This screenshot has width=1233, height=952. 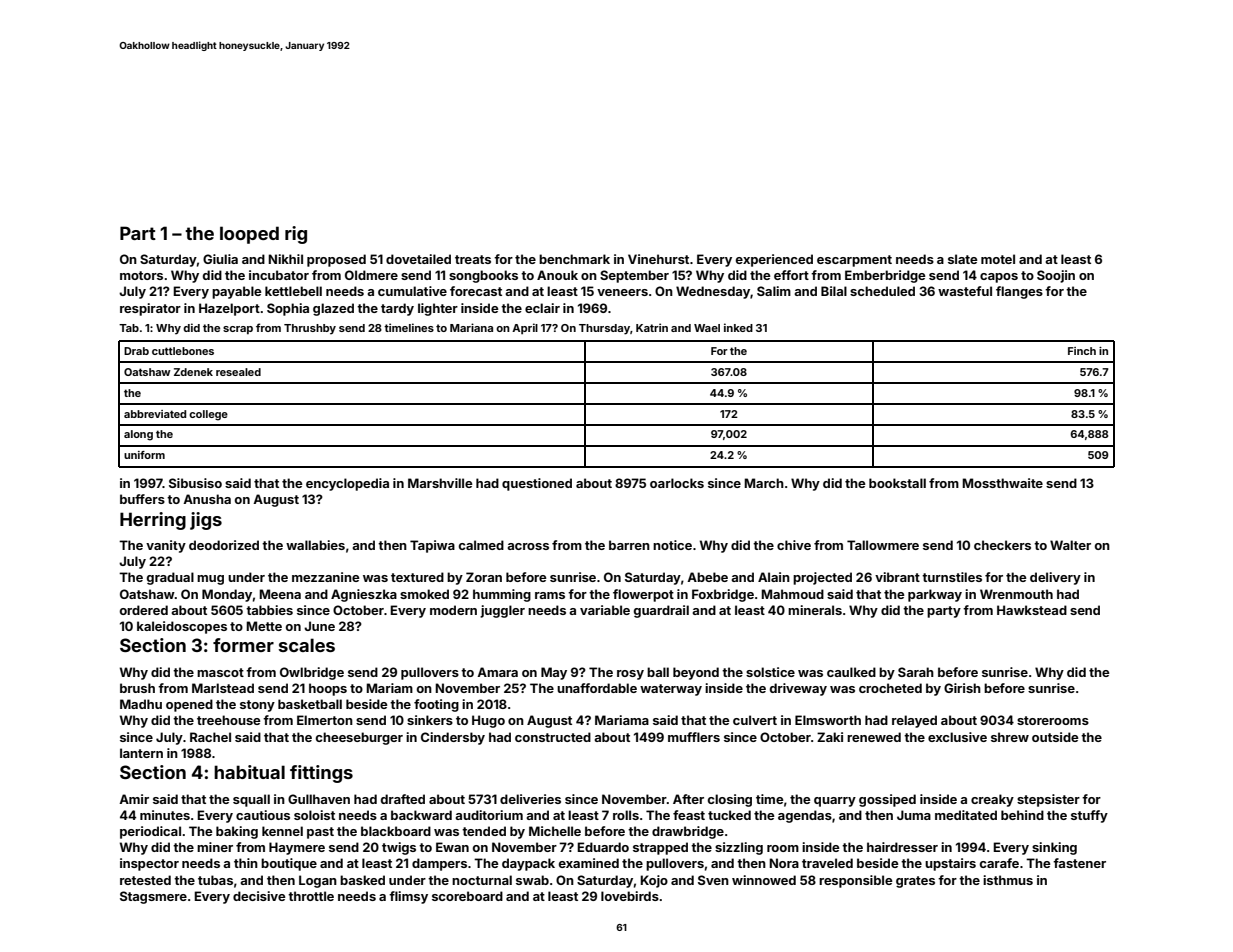 I want to click on kennel, so click(x=282, y=831).
